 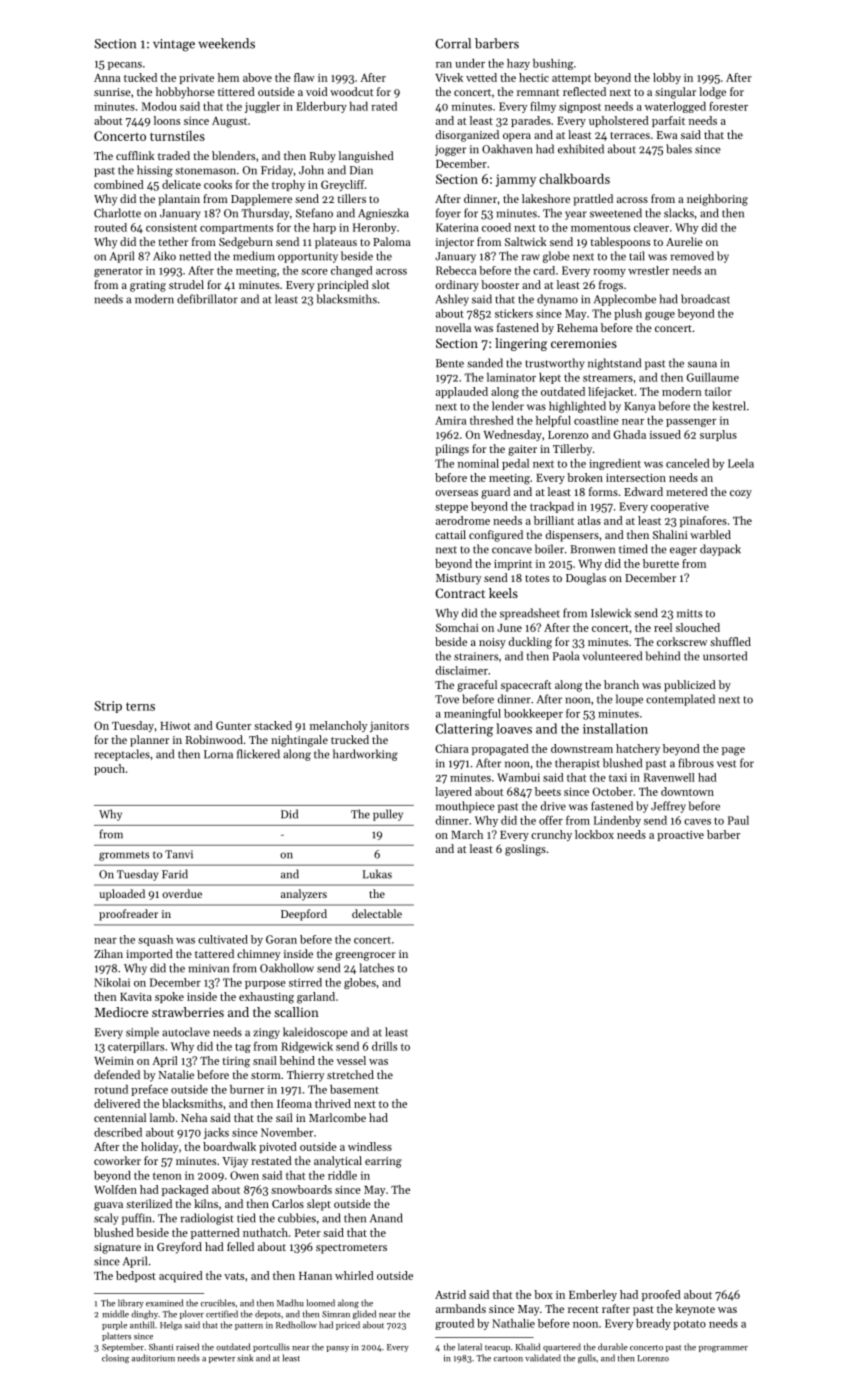 What do you see at coordinates (680, 836) in the screenshot?
I see `proactive` at bounding box center [680, 836].
